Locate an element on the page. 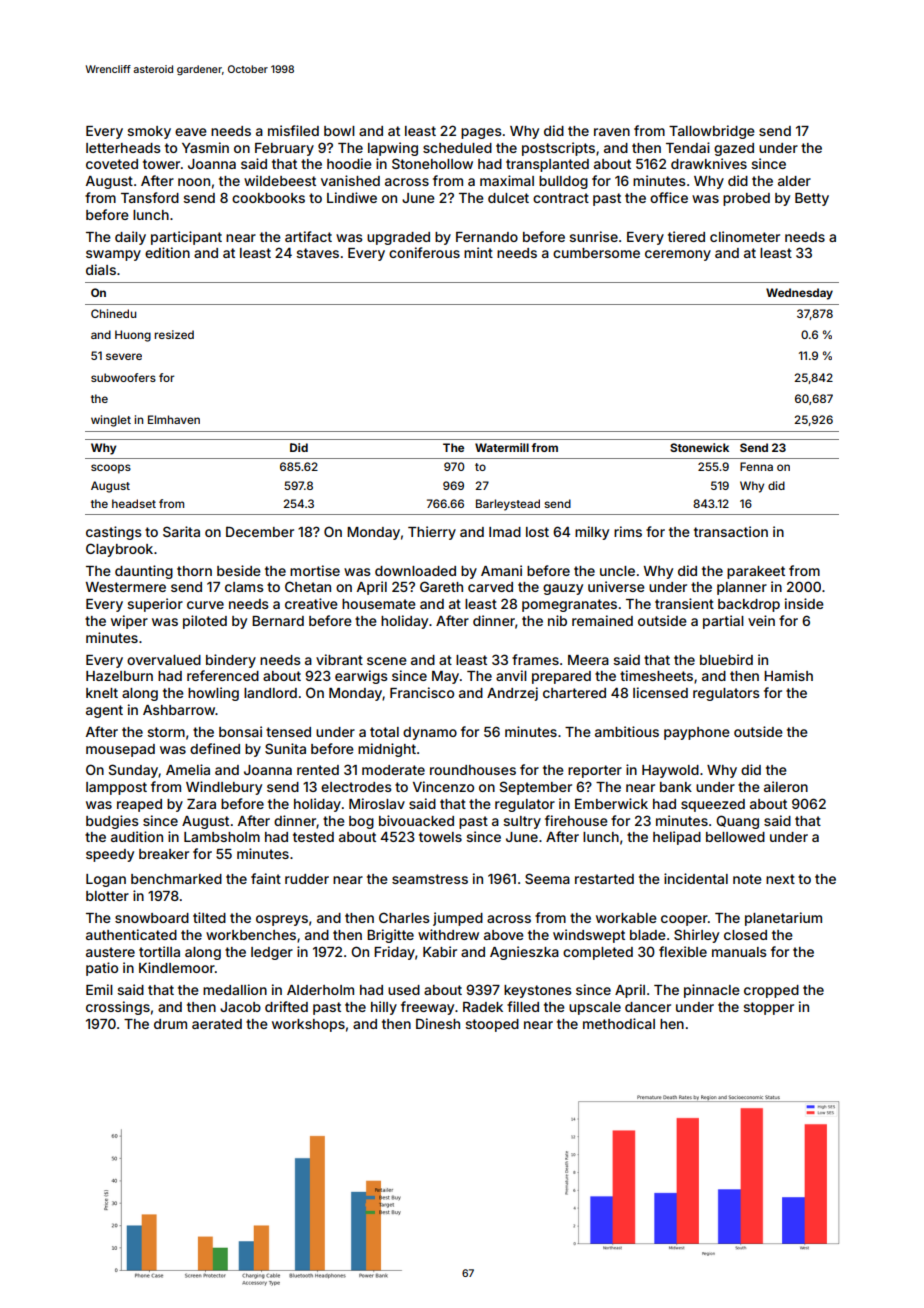 Image resolution: width=924 pixels, height=1308 pixels. Lindiwe is located at coordinates (352, 197).
